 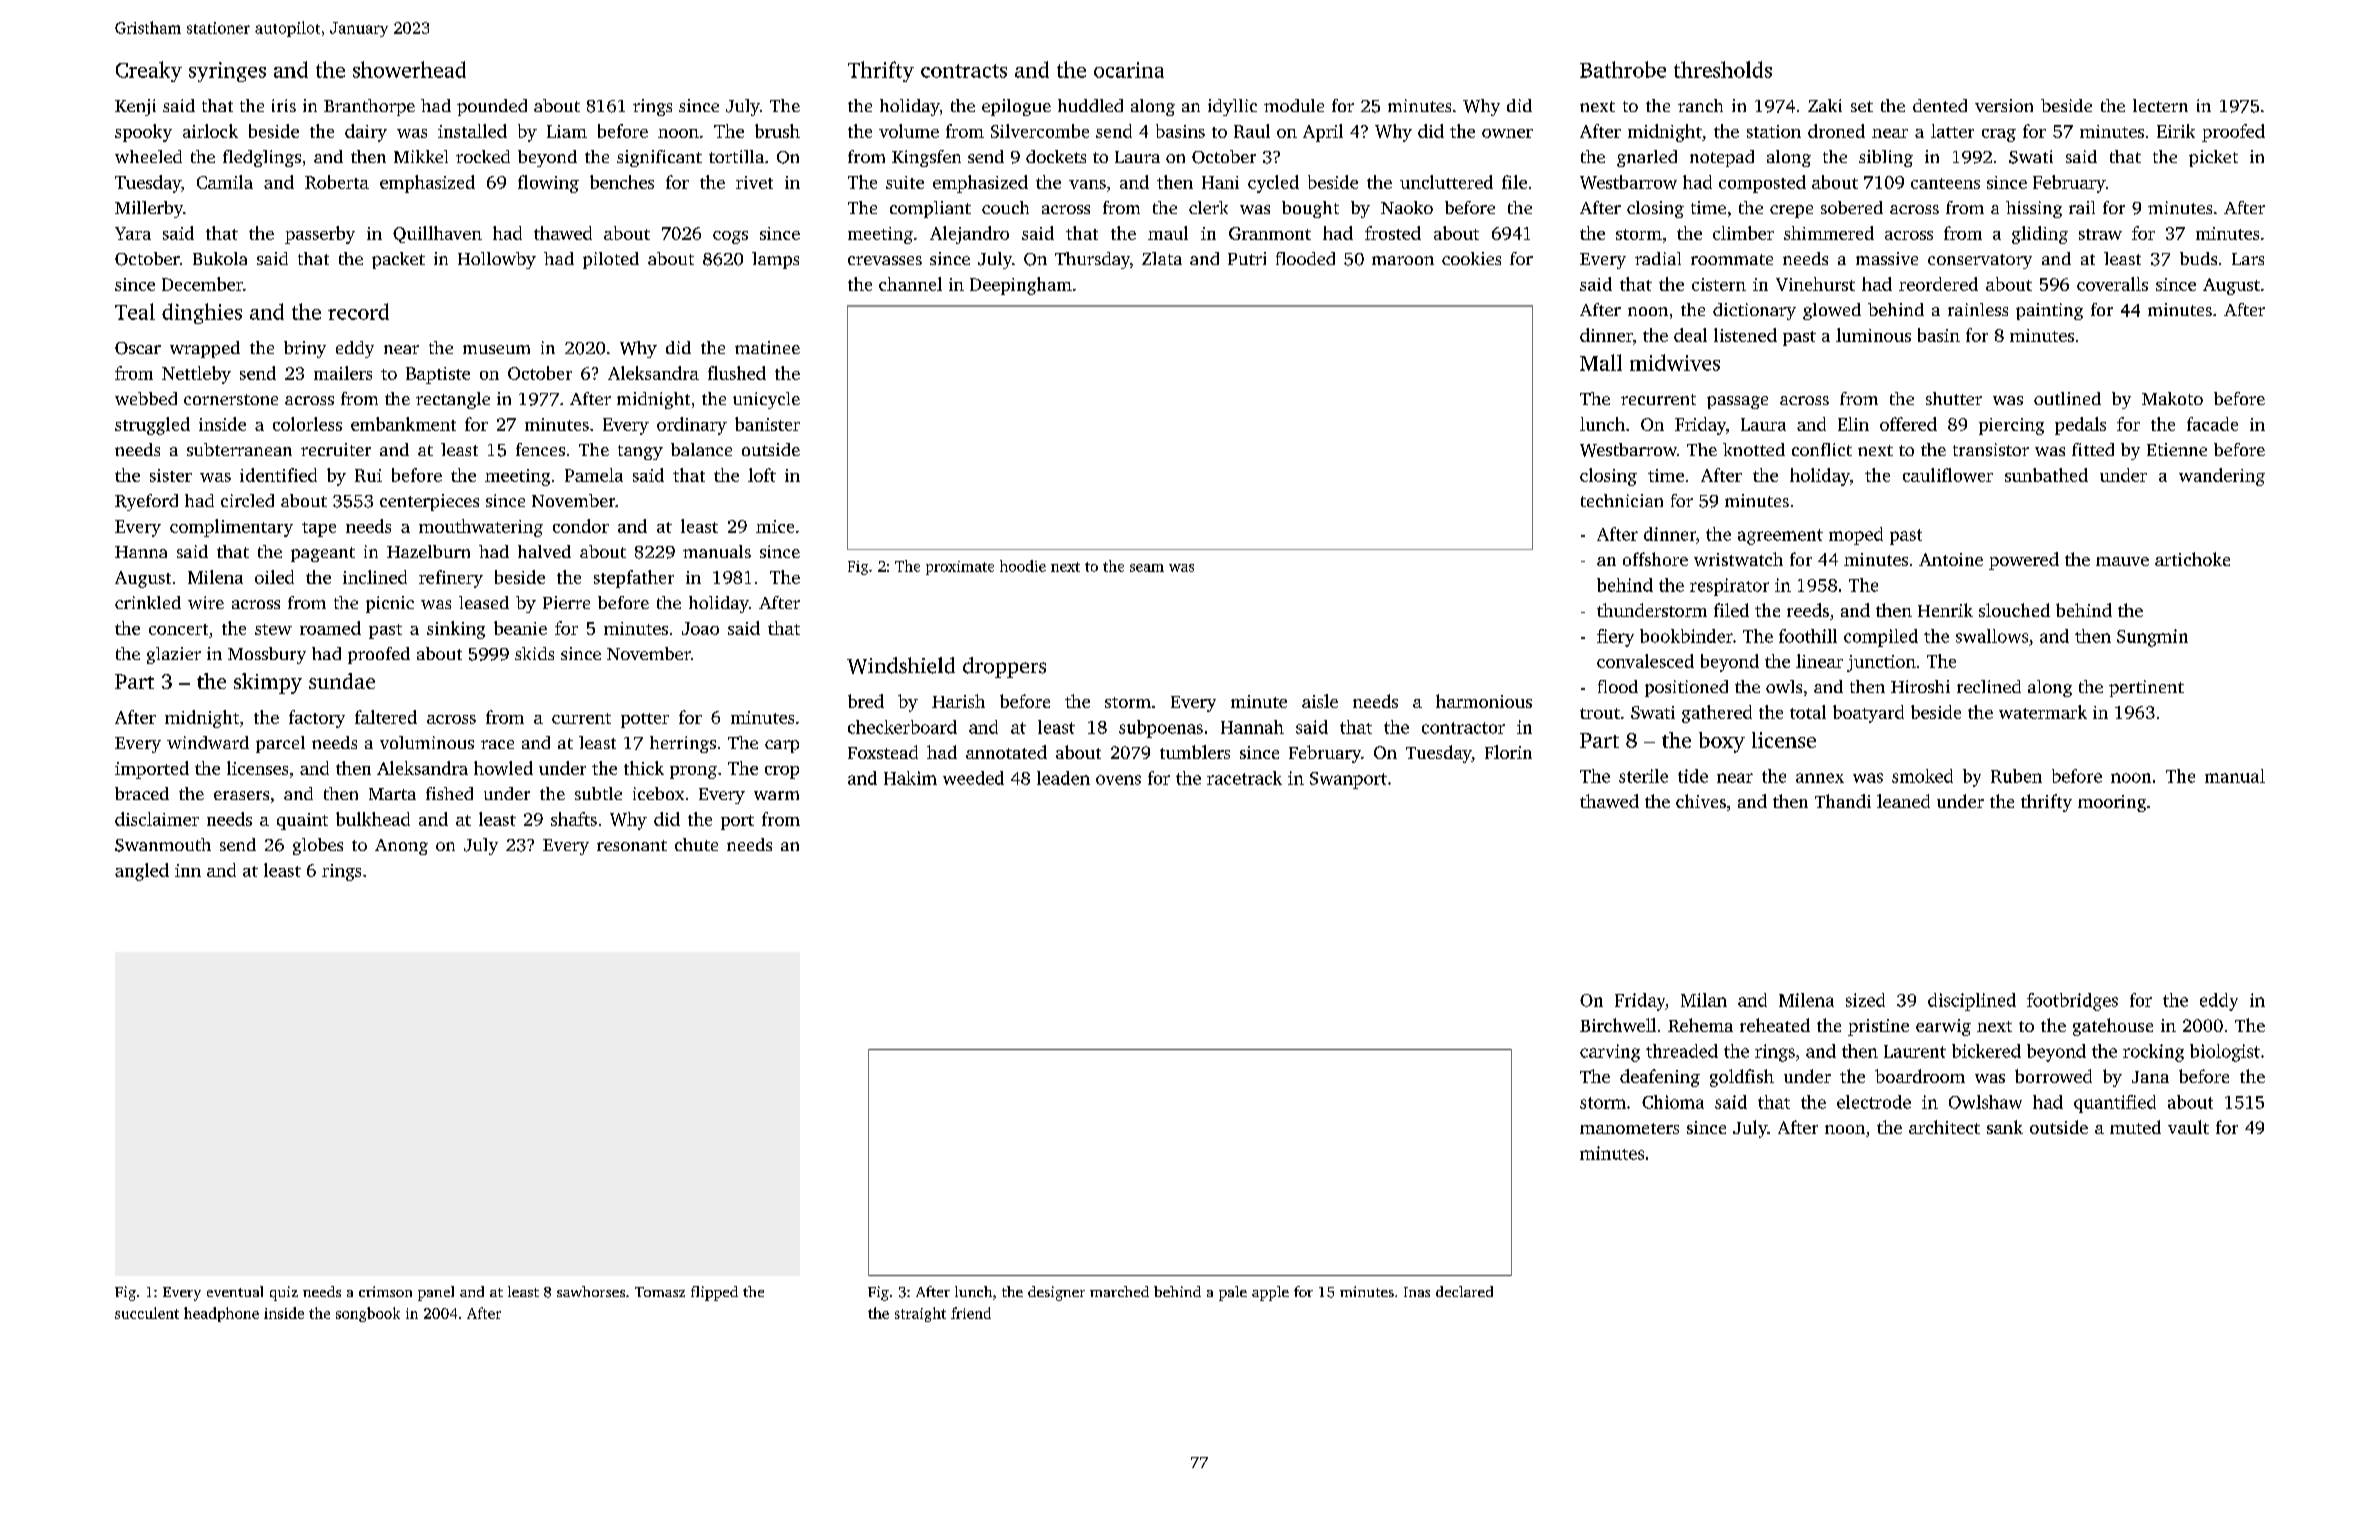 I want to click on angled, so click(x=142, y=872).
